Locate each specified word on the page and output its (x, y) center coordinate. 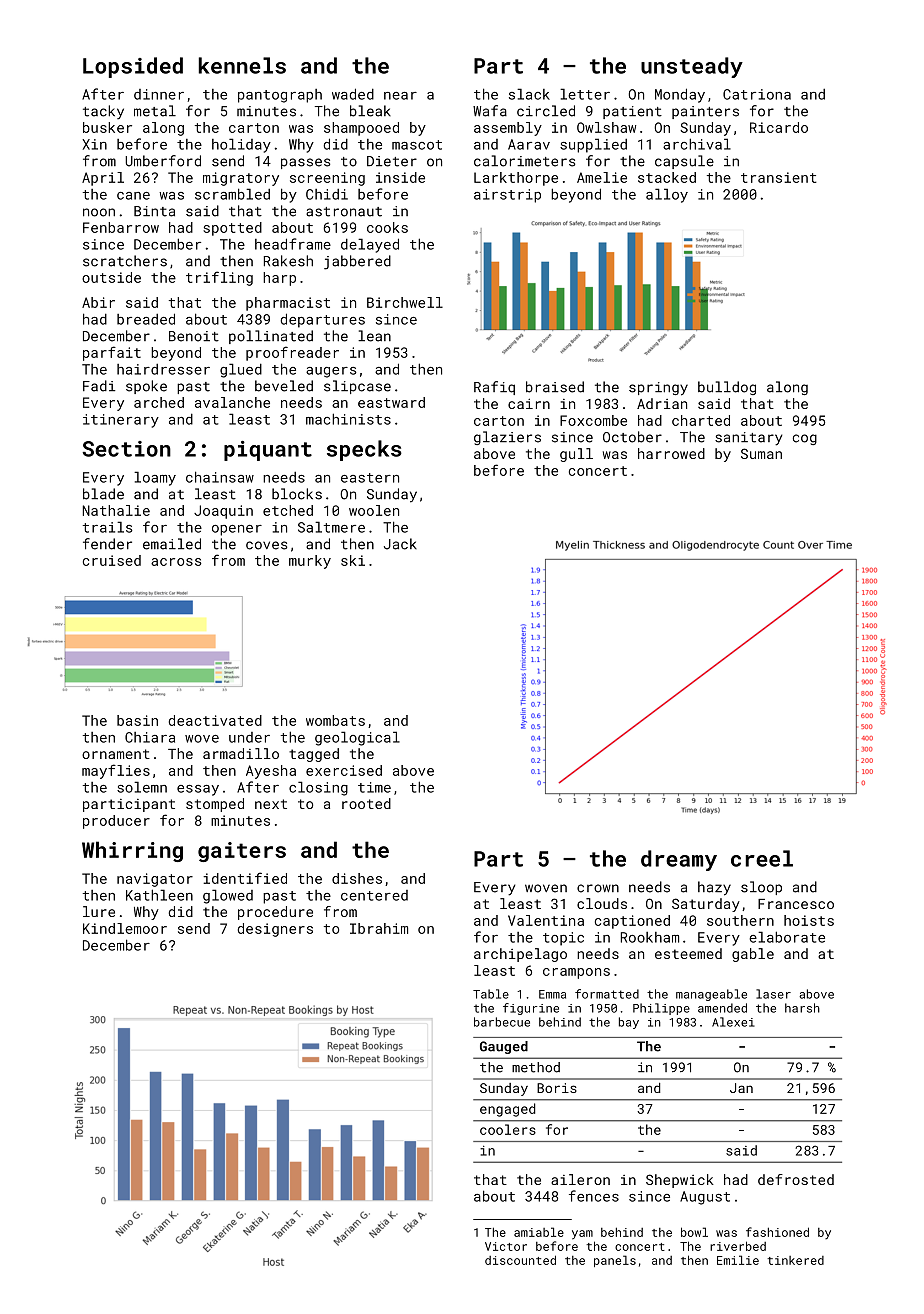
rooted (366, 803)
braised (555, 387)
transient (779, 177)
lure (99, 911)
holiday (241, 145)
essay (198, 790)
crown (598, 888)
